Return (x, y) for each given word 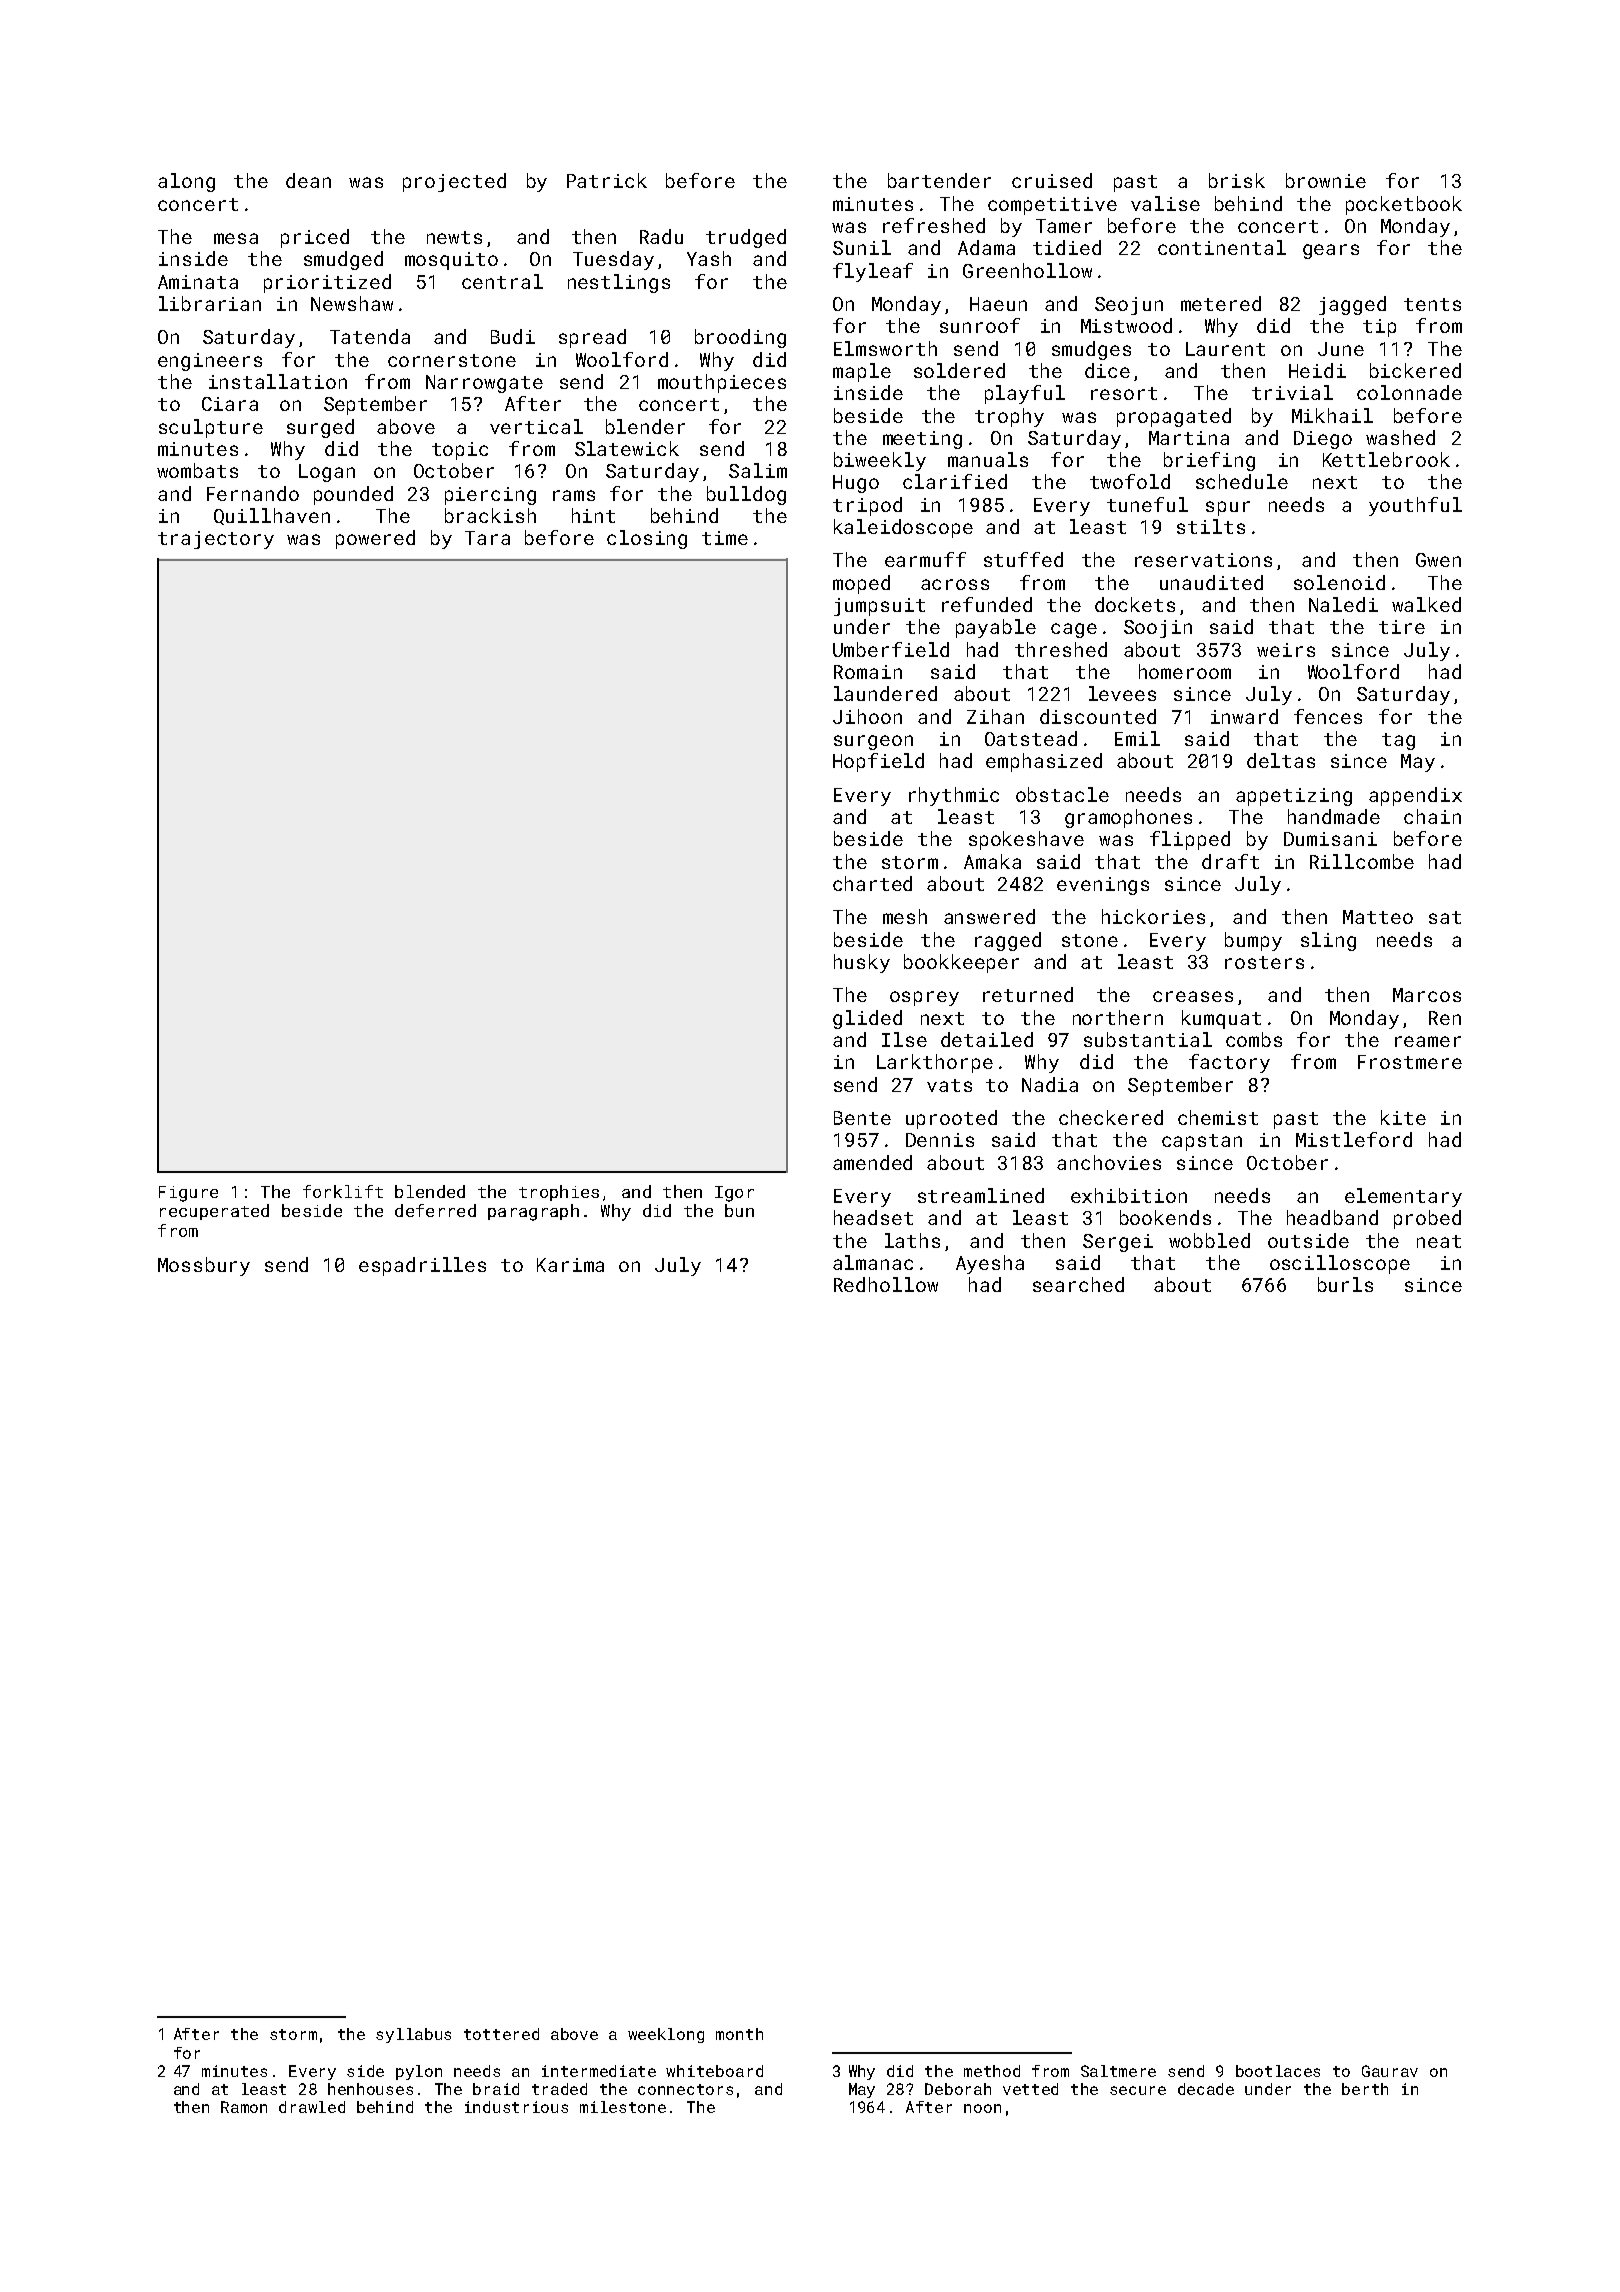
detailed (987, 1039)
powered (375, 539)
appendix (1415, 796)
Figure (188, 1194)
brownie (1326, 180)
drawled (312, 2107)
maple (862, 372)
